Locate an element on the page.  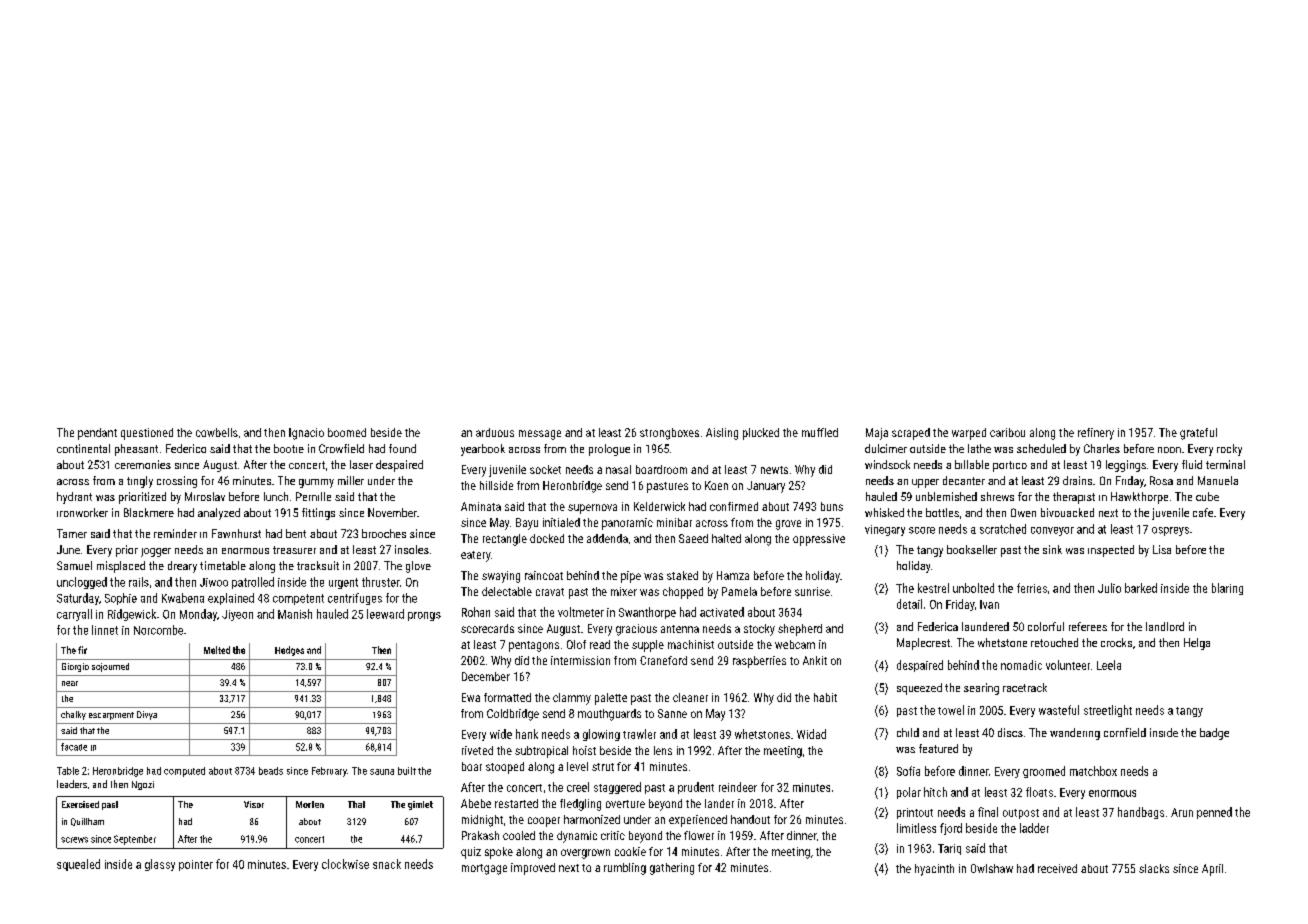
pendant is located at coordinates (97, 434).
